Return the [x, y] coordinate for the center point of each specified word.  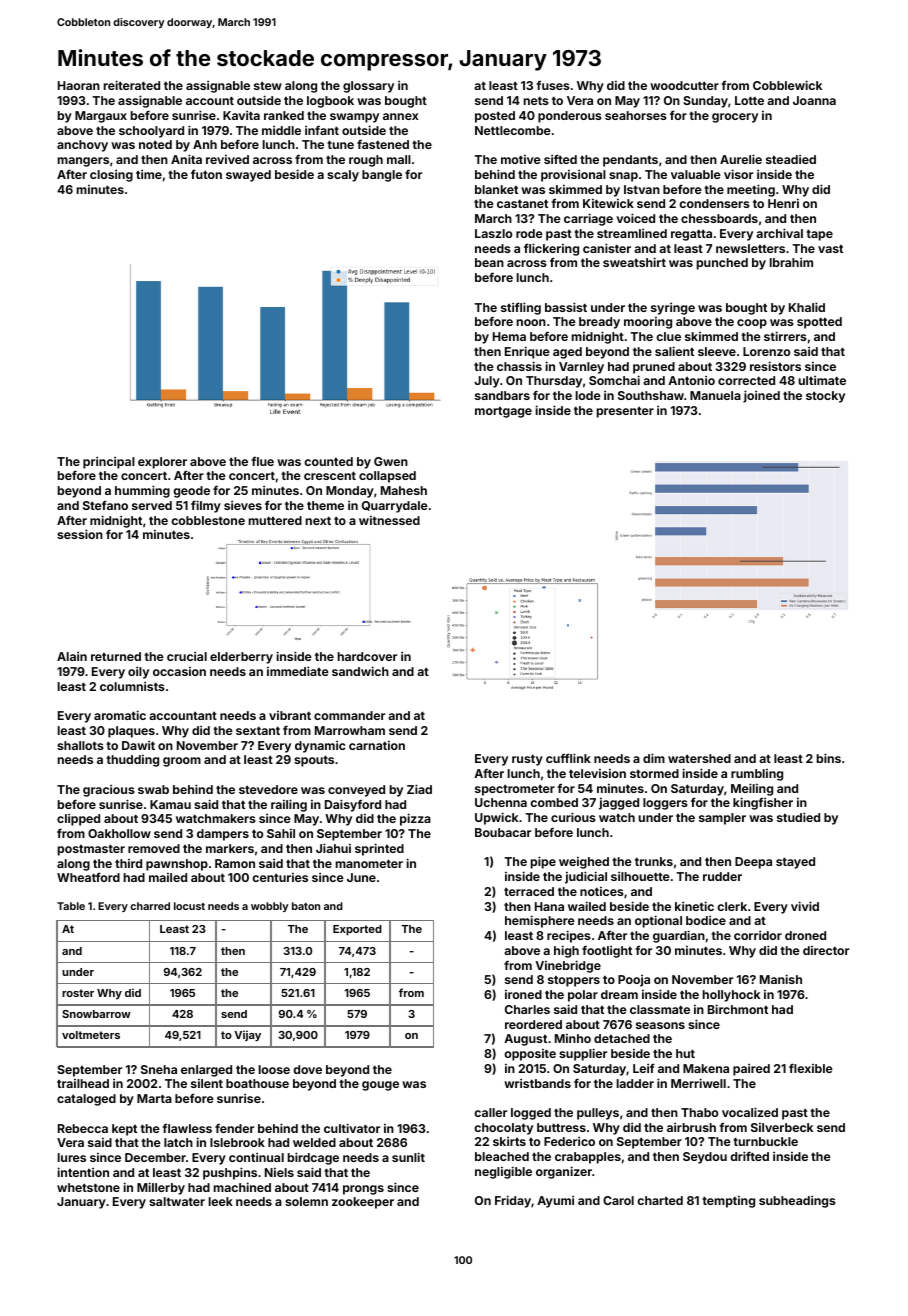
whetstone [88, 1187]
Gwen [391, 461]
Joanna [814, 100]
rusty [527, 760]
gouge [380, 1086]
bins [829, 758]
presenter [625, 412]
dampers [223, 835]
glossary [368, 87]
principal [109, 462]
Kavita [241, 115]
